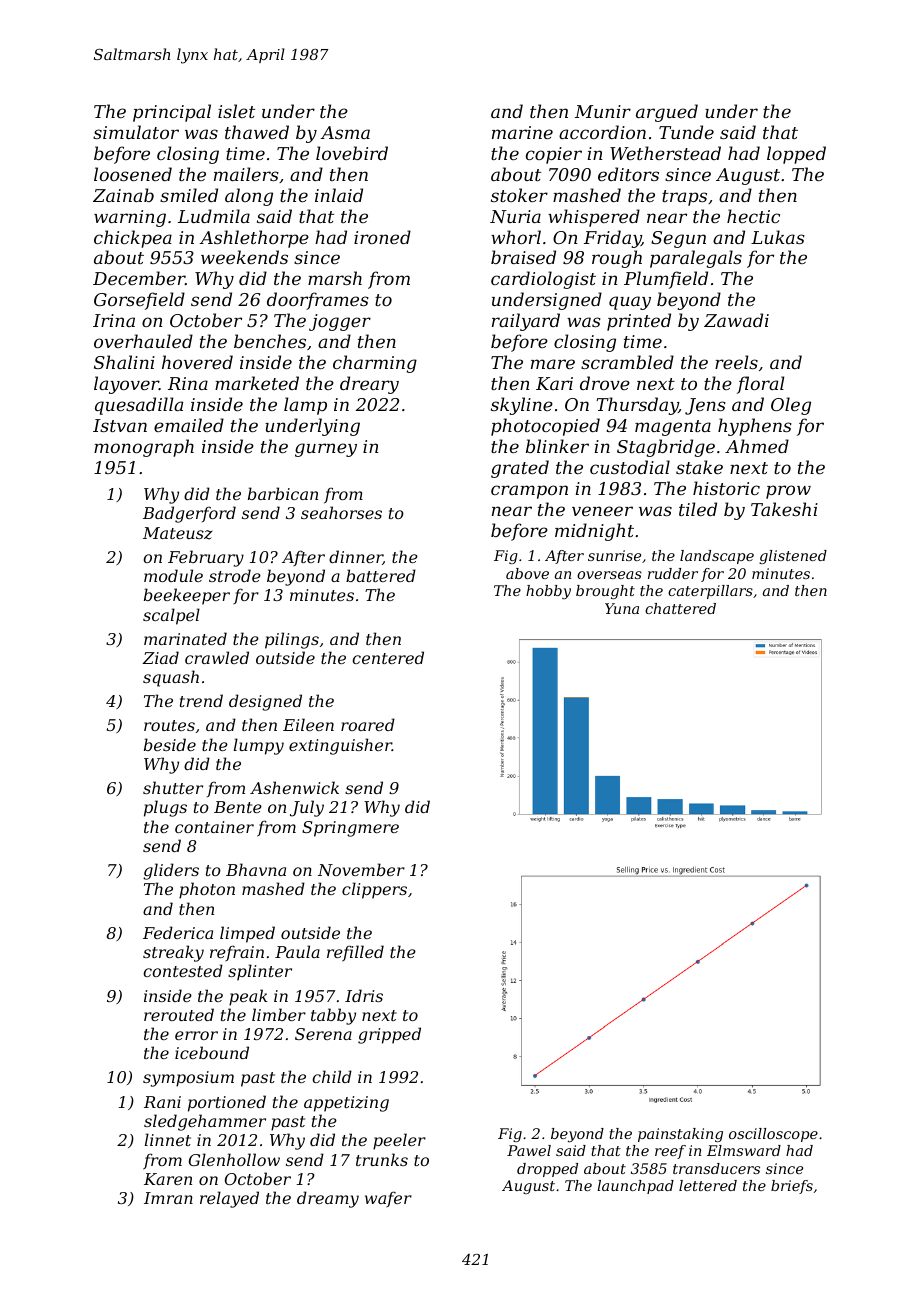 The image size is (924, 1311). Describe the element at coordinates (627, 362) in the image. I see `scrambled` at that location.
